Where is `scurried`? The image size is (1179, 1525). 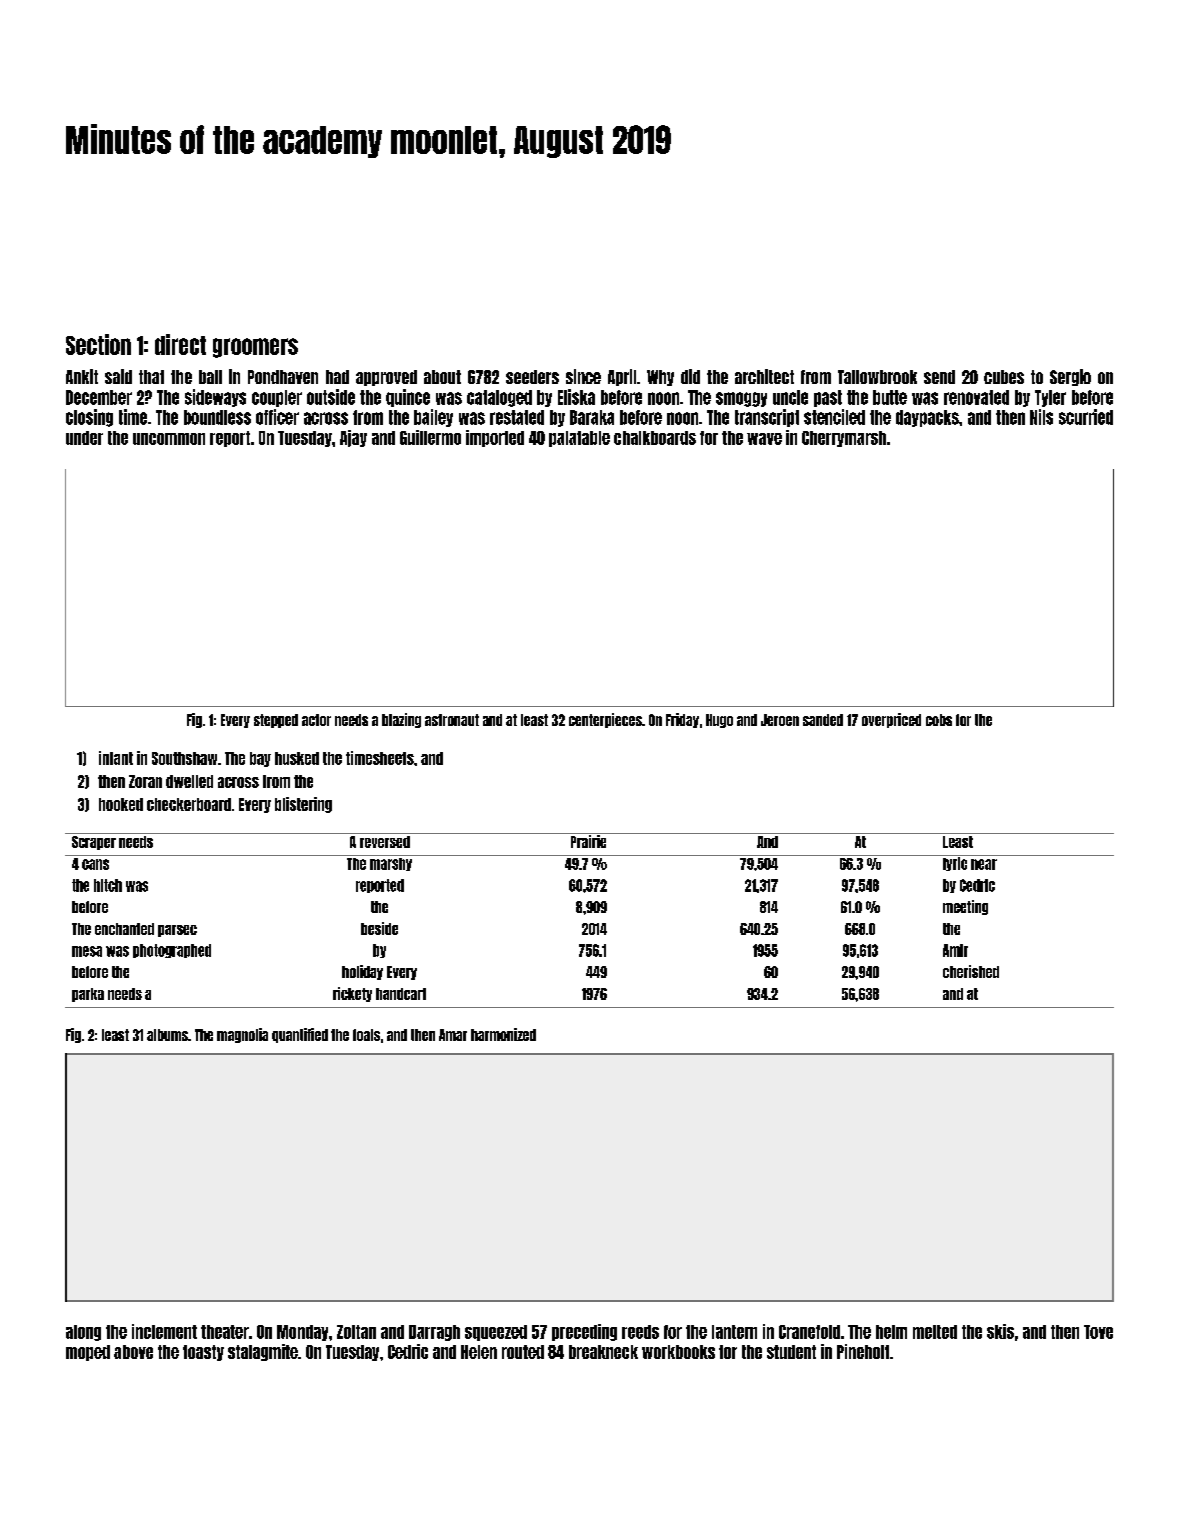
scurried is located at coordinates (1086, 417).
